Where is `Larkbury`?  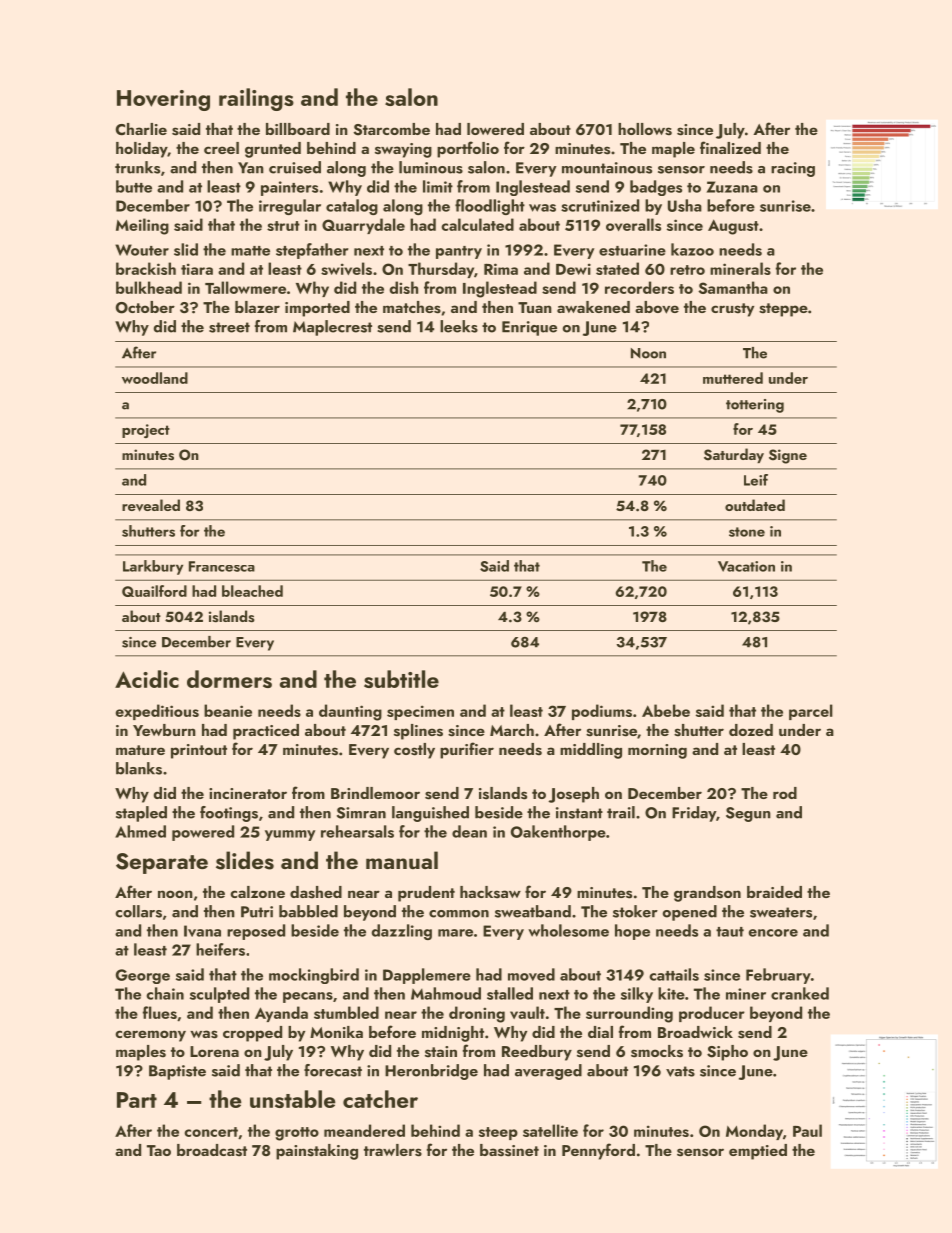 Larkbury is located at coordinates (153, 567).
